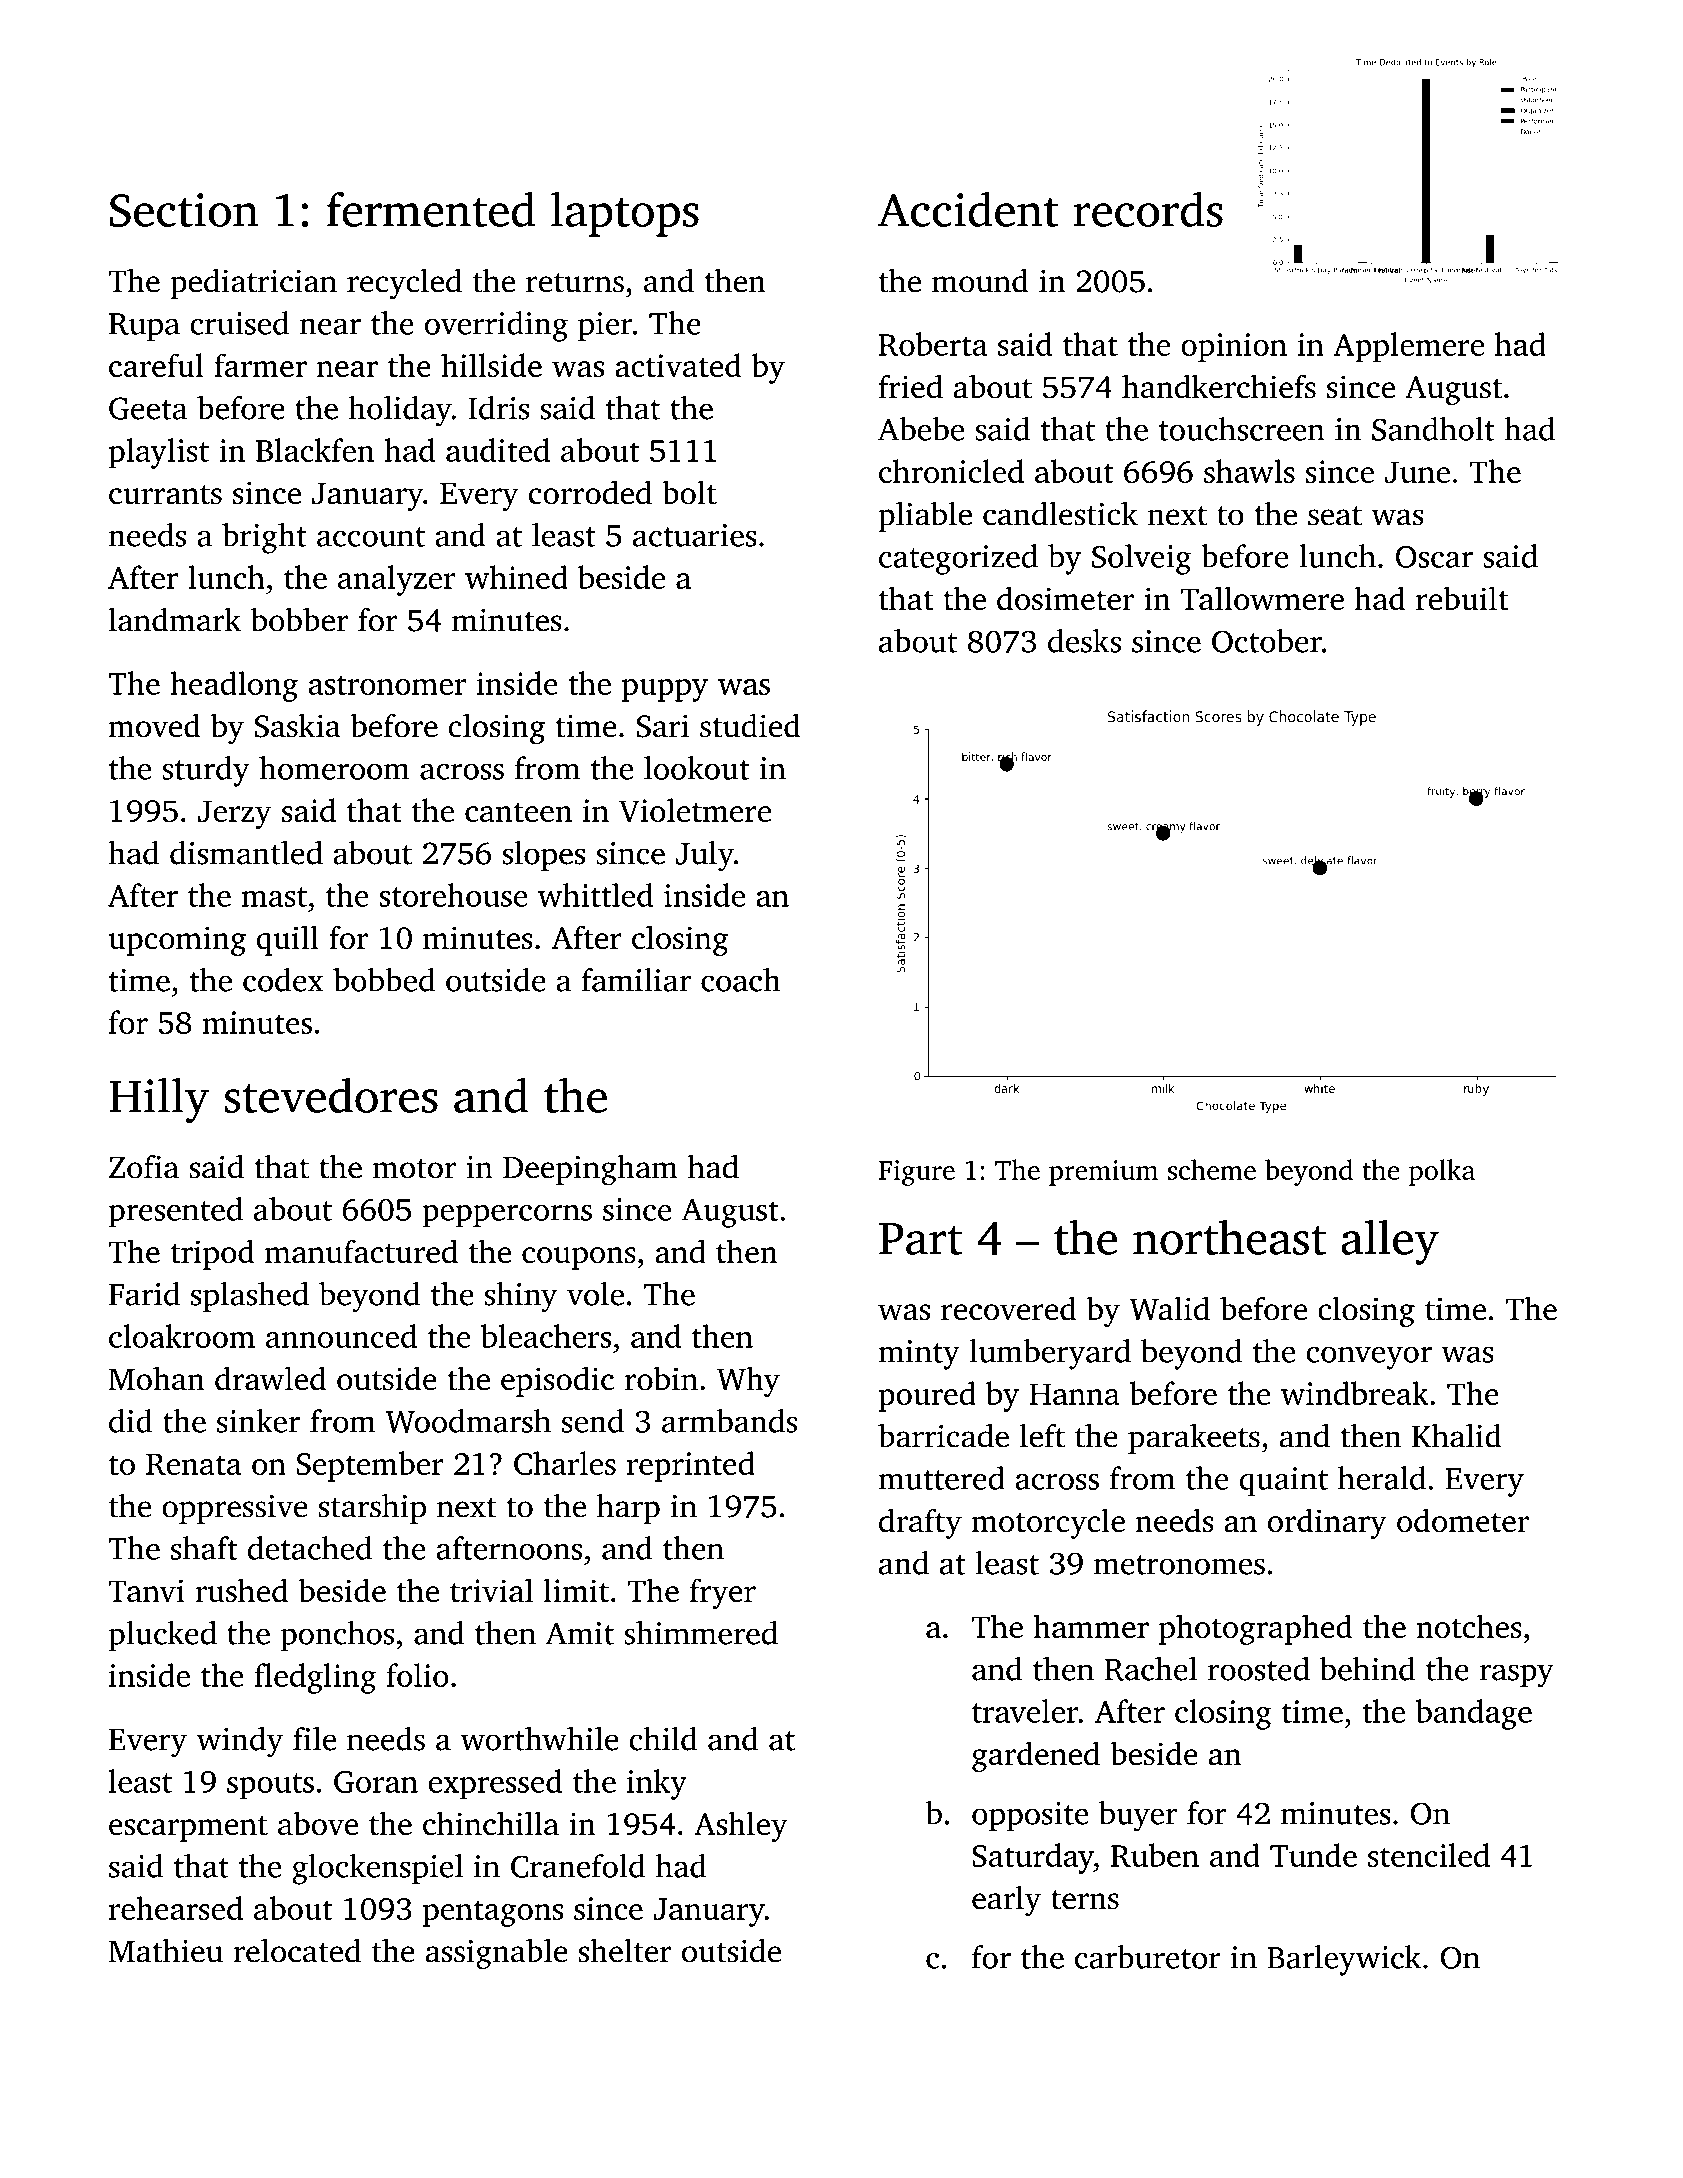  I want to click on records, so click(1148, 209).
